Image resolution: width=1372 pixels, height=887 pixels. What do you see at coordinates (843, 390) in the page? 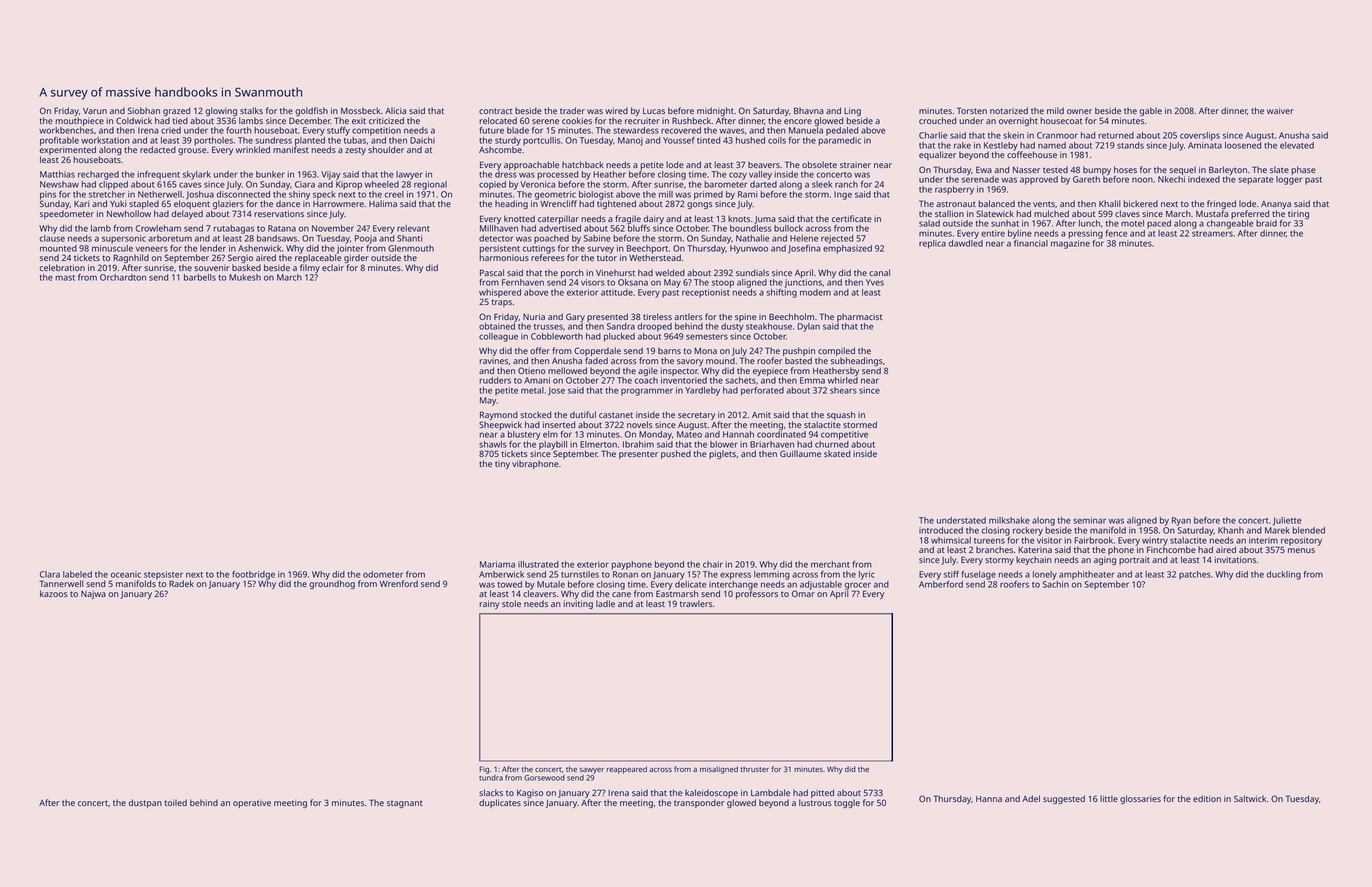
I see `shears` at bounding box center [843, 390].
